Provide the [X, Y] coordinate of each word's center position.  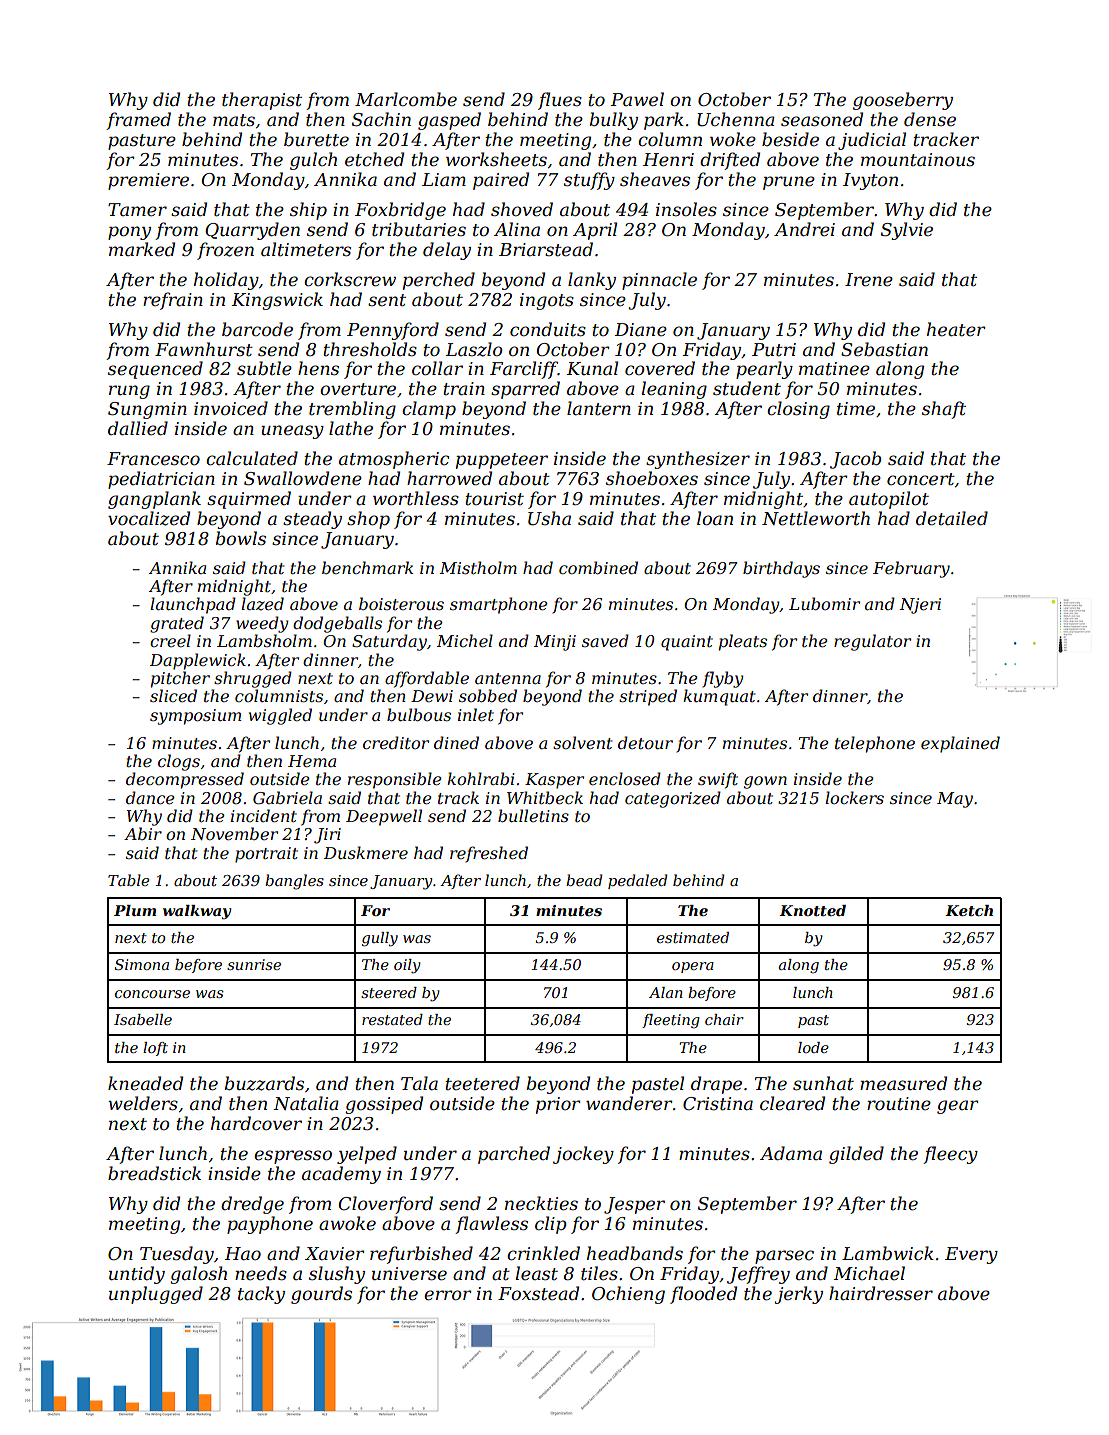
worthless [416, 498]
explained [960, 744]
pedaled [638, 881]
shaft [944, 410]
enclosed [625, 778]
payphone [270, 1225]
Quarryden [252, 231]
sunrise [254, 964]
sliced [173, 695]
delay [447, 251]
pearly [764, 370]
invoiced [231, 408]
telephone [875, 744]
